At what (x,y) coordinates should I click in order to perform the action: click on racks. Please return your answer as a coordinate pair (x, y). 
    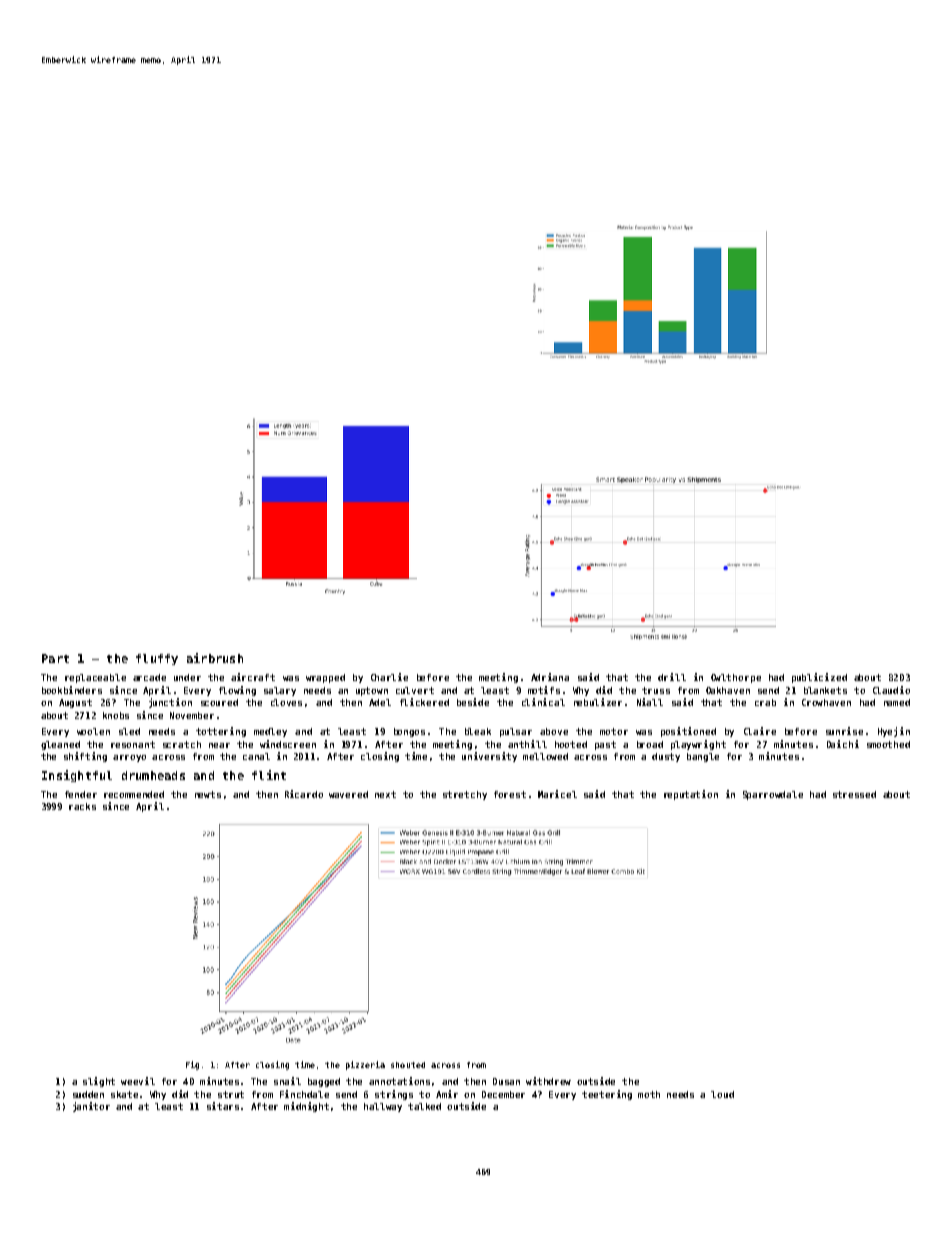
    Looking at the image, I should click on (82, 806).
